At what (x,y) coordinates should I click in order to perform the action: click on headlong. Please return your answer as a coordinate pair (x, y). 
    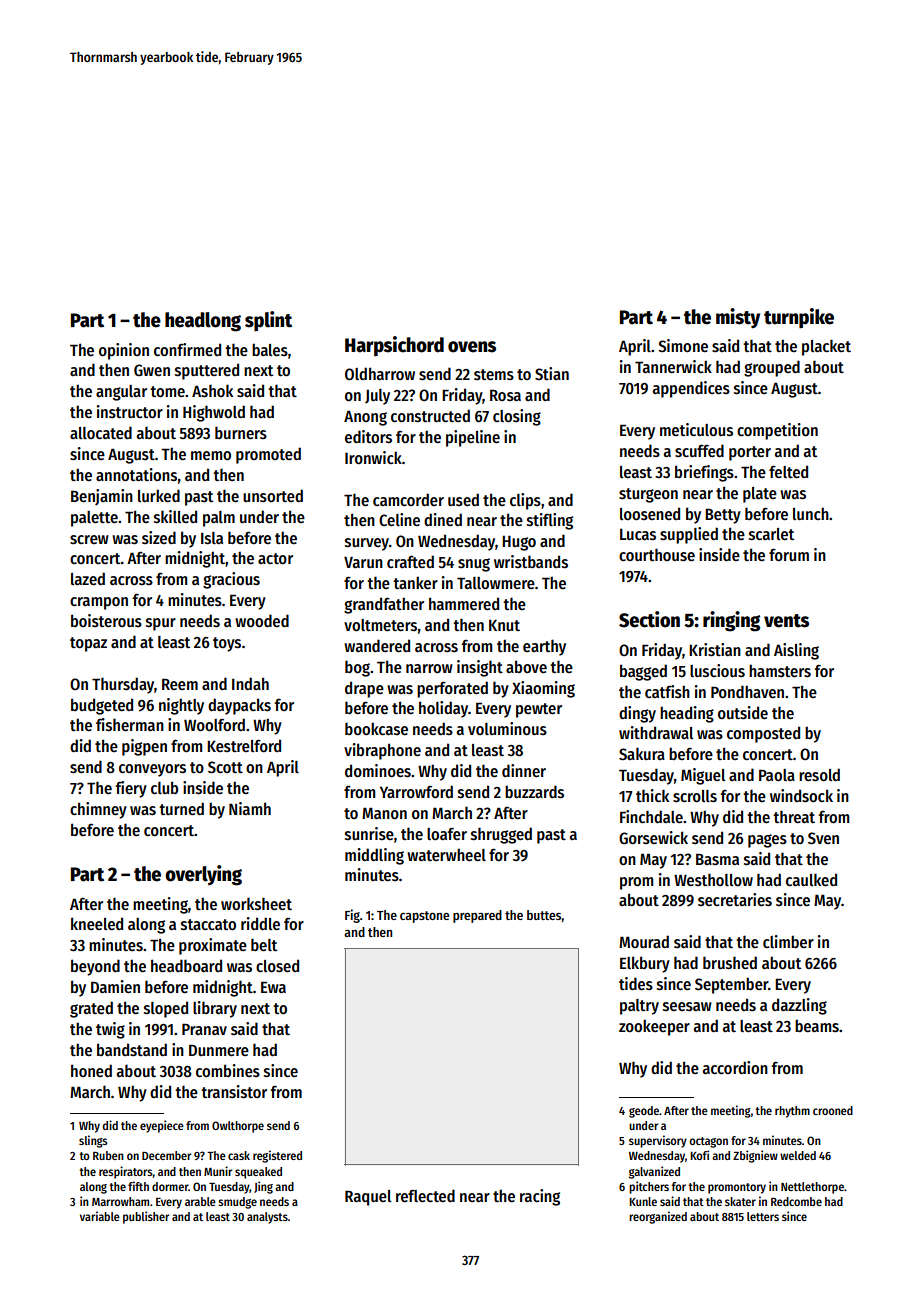
    Looking at the image, I should click on (203, 322).
